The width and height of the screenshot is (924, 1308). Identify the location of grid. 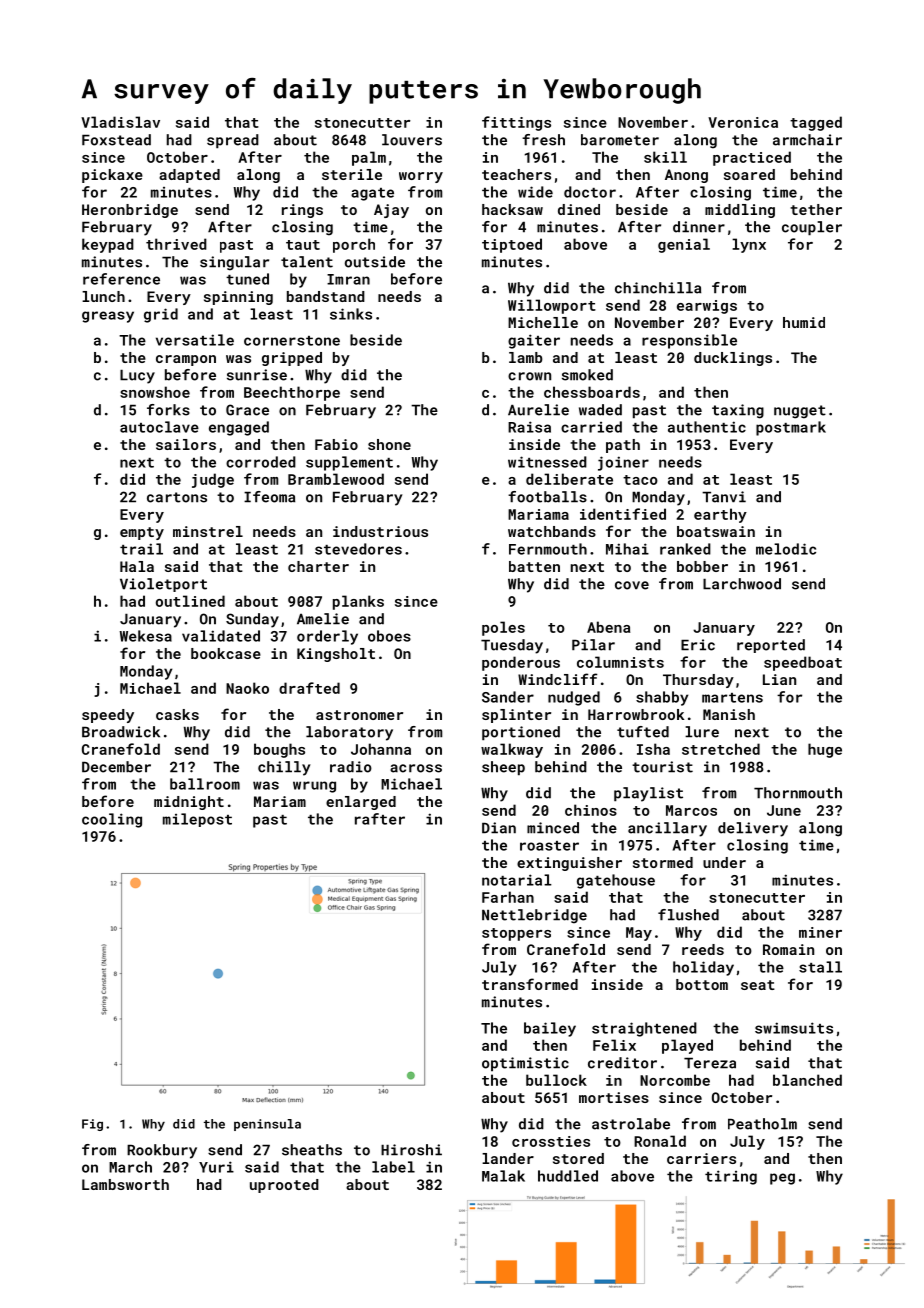
(161, 315).
